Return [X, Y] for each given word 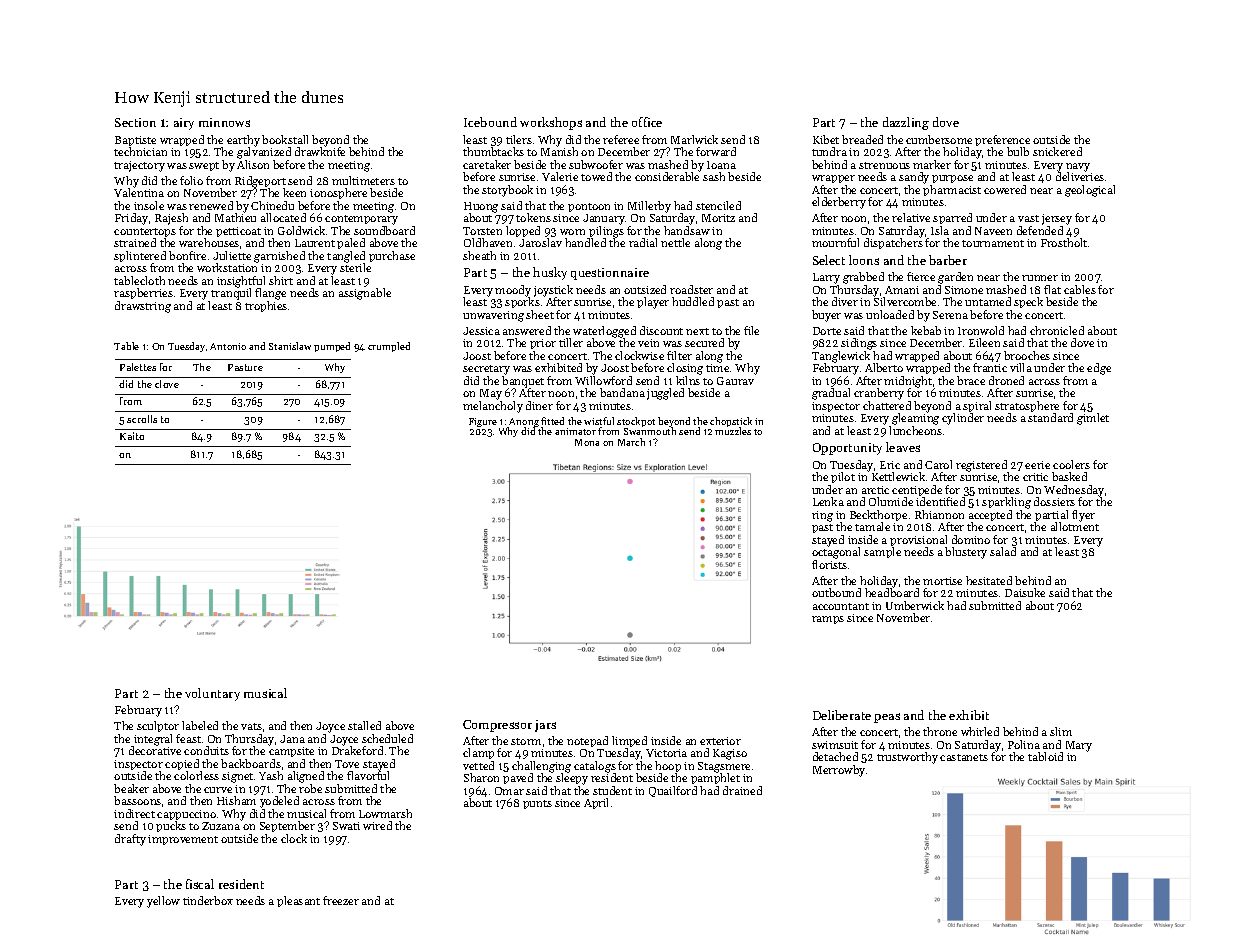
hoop [668, 766]
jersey [1057, 219]
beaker [131, 788]
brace [971, 380]
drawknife [320, 151]
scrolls [142, 419]
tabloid [1045, 756]
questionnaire [610, 274]
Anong [523, 423]
